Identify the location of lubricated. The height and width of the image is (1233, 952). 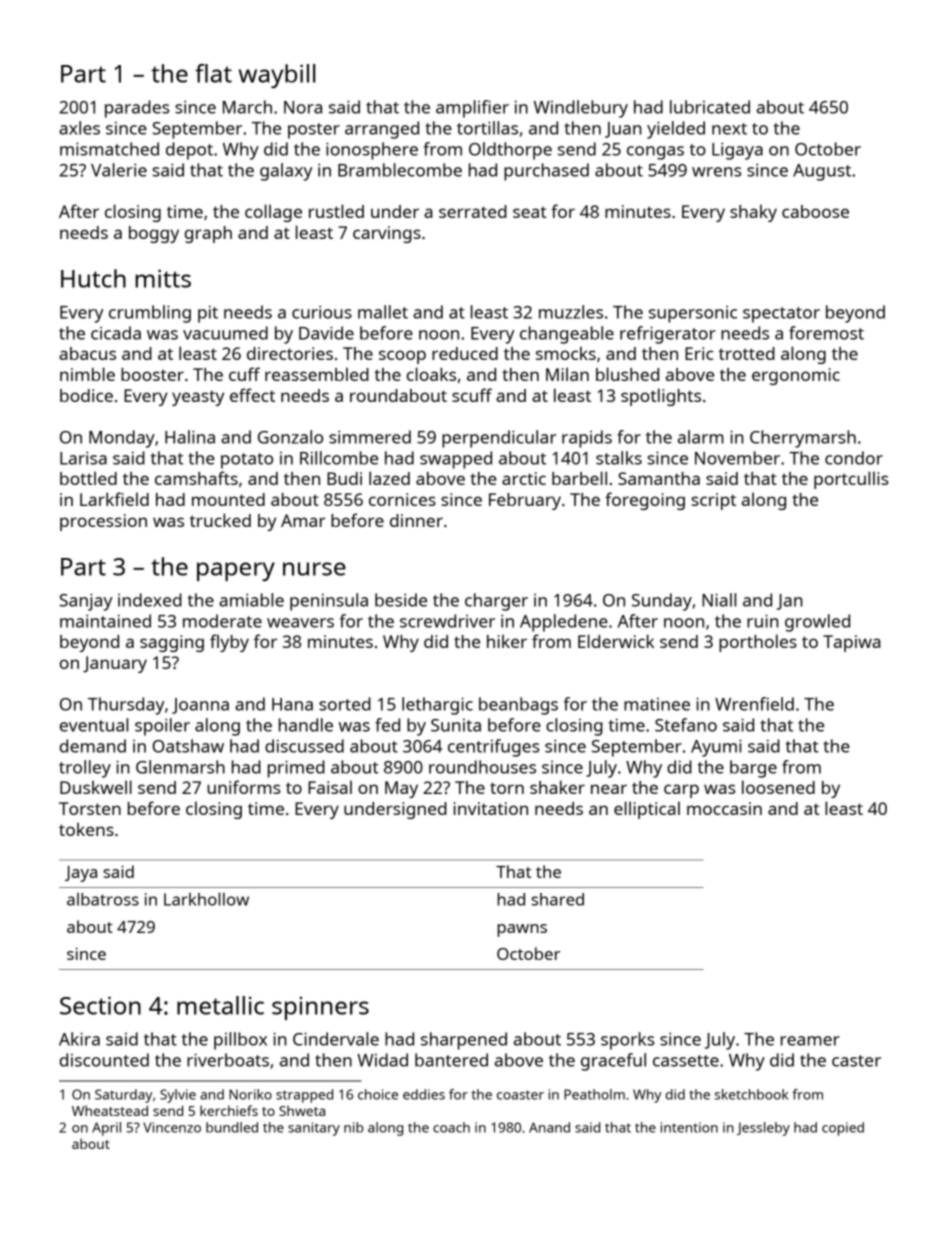
(710, 107).
